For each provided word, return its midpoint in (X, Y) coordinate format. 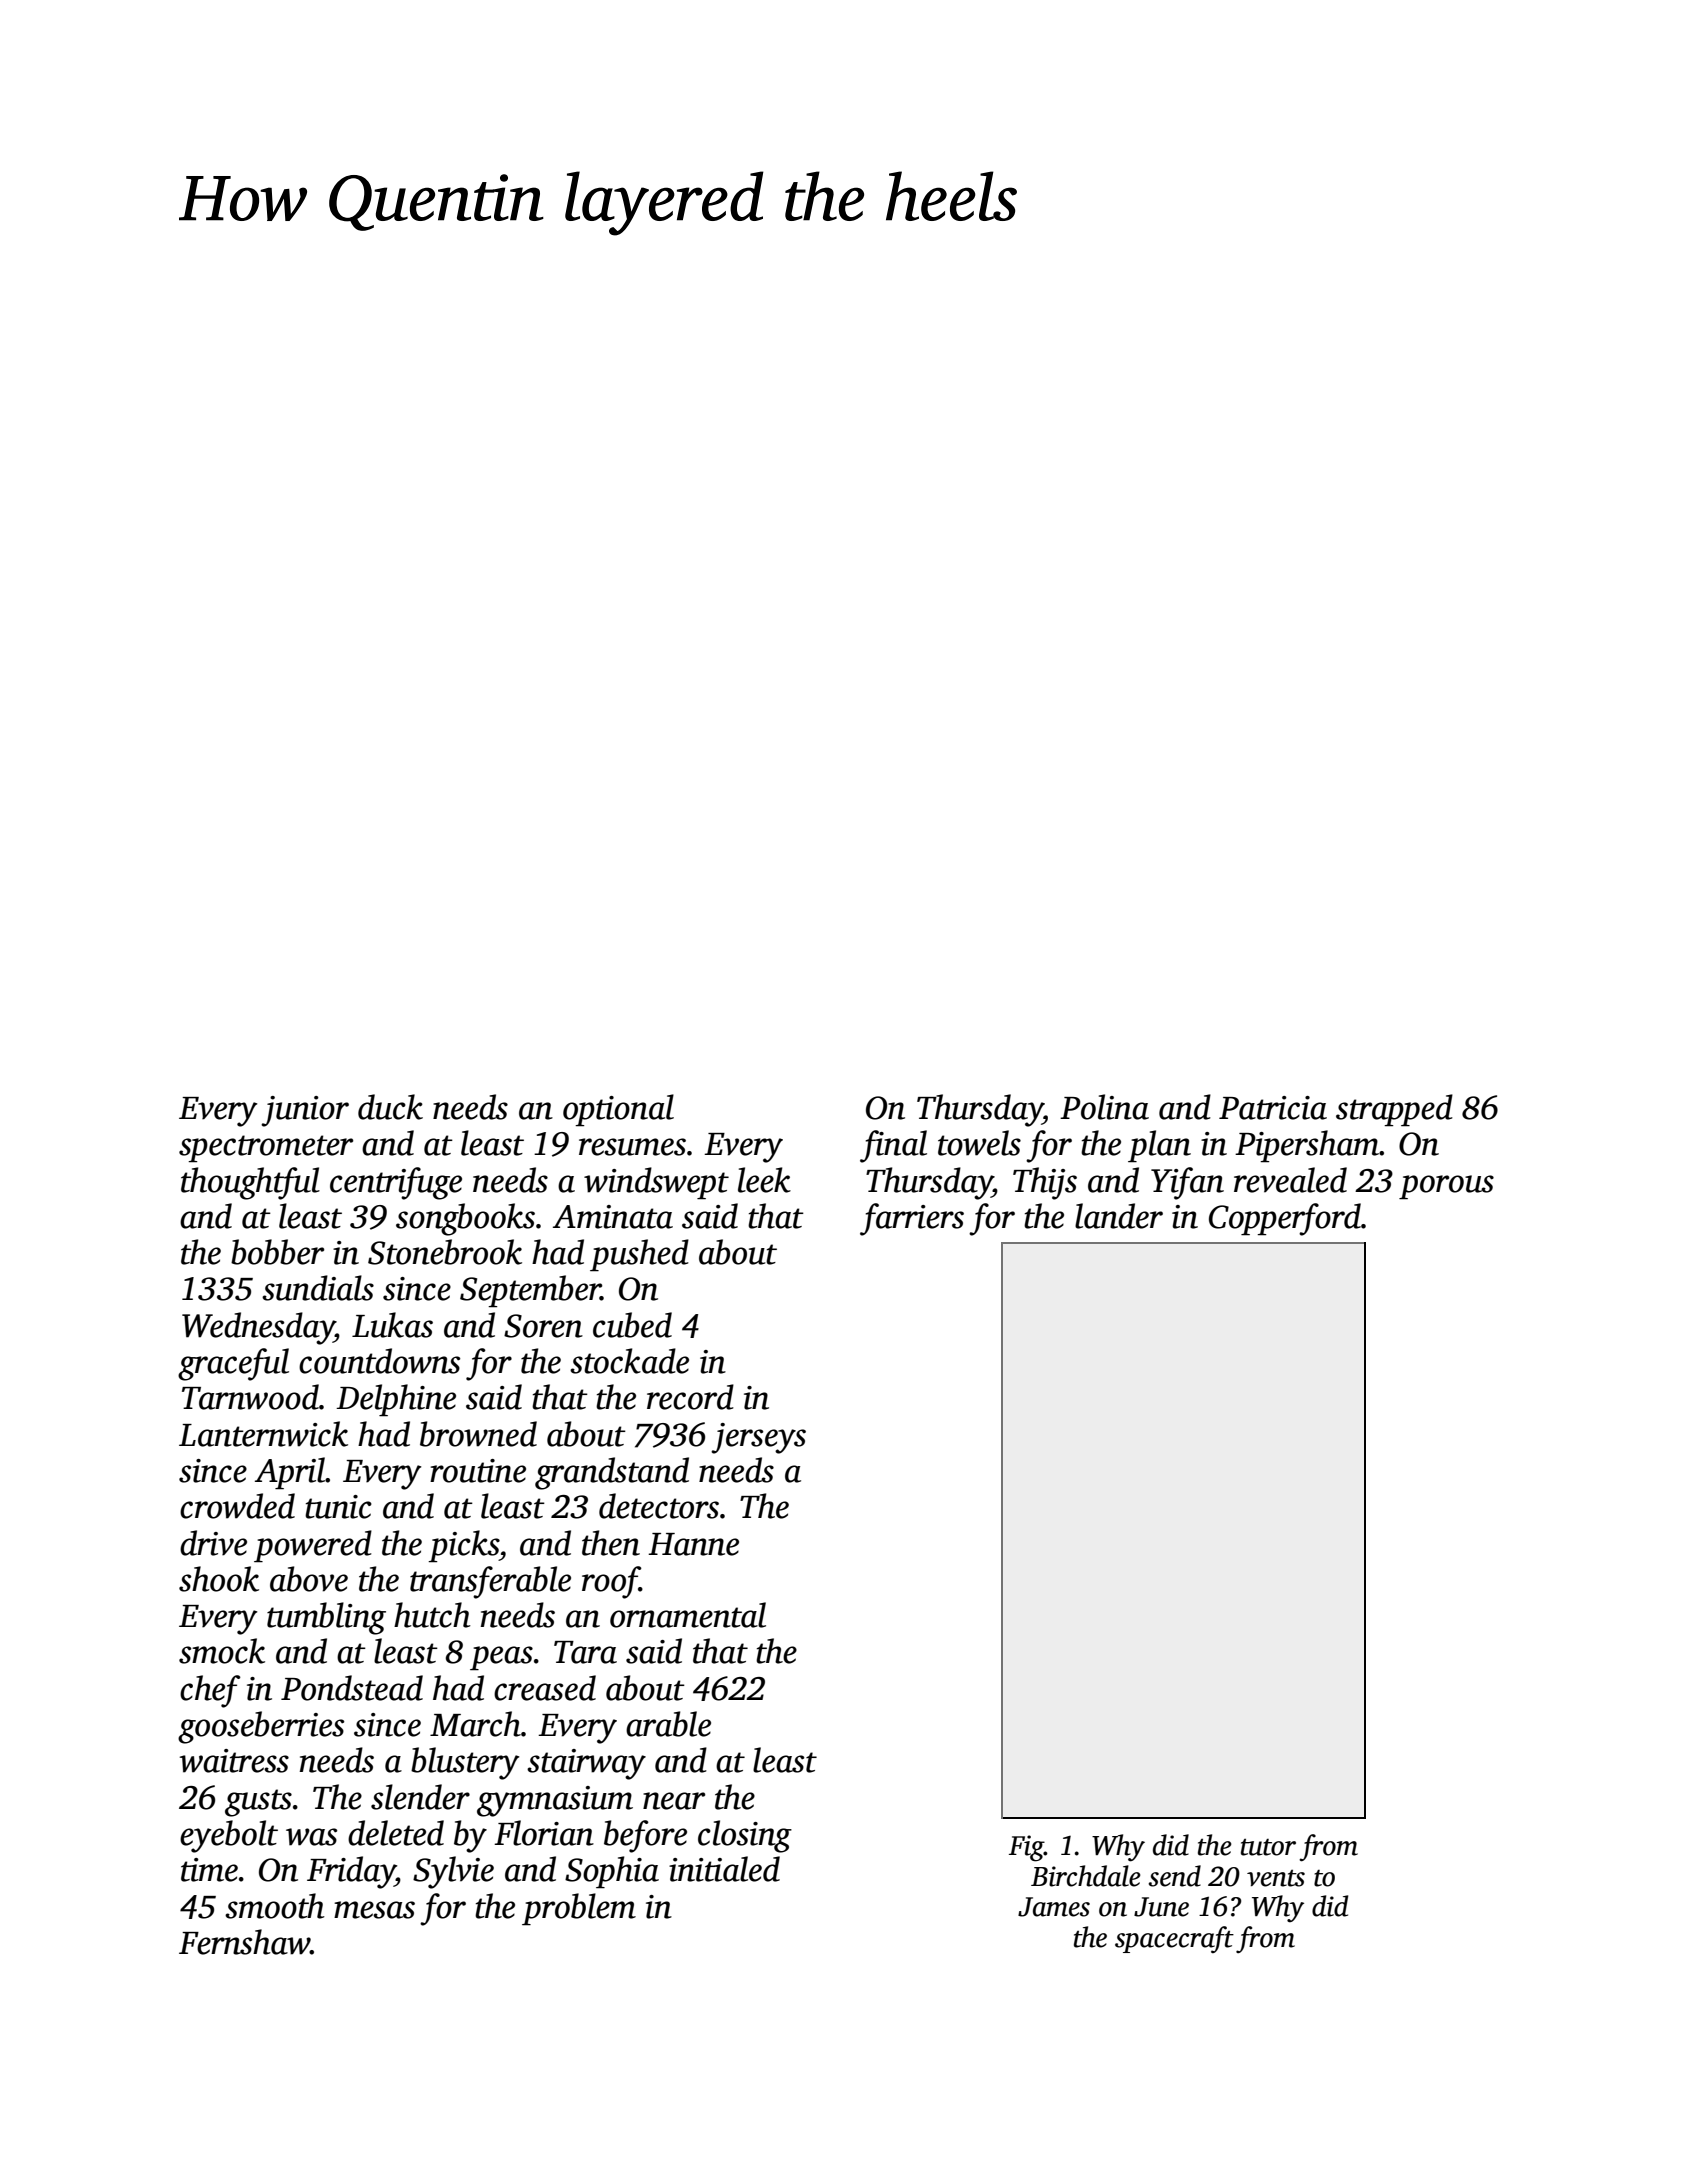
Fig (1026, 1848)
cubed (632, 1325)
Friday (351, 1872)
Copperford (1285, 1219)
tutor (1268, 1847)
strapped (1394, 1110)
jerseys (758, 1438)
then (611, 1543)
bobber (277, 1252)
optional (618, 1110)
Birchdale (1086, 1876)
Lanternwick (263, 1434)
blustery (465, 1763)
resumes (632, 1147)
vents (1276, 1878)
